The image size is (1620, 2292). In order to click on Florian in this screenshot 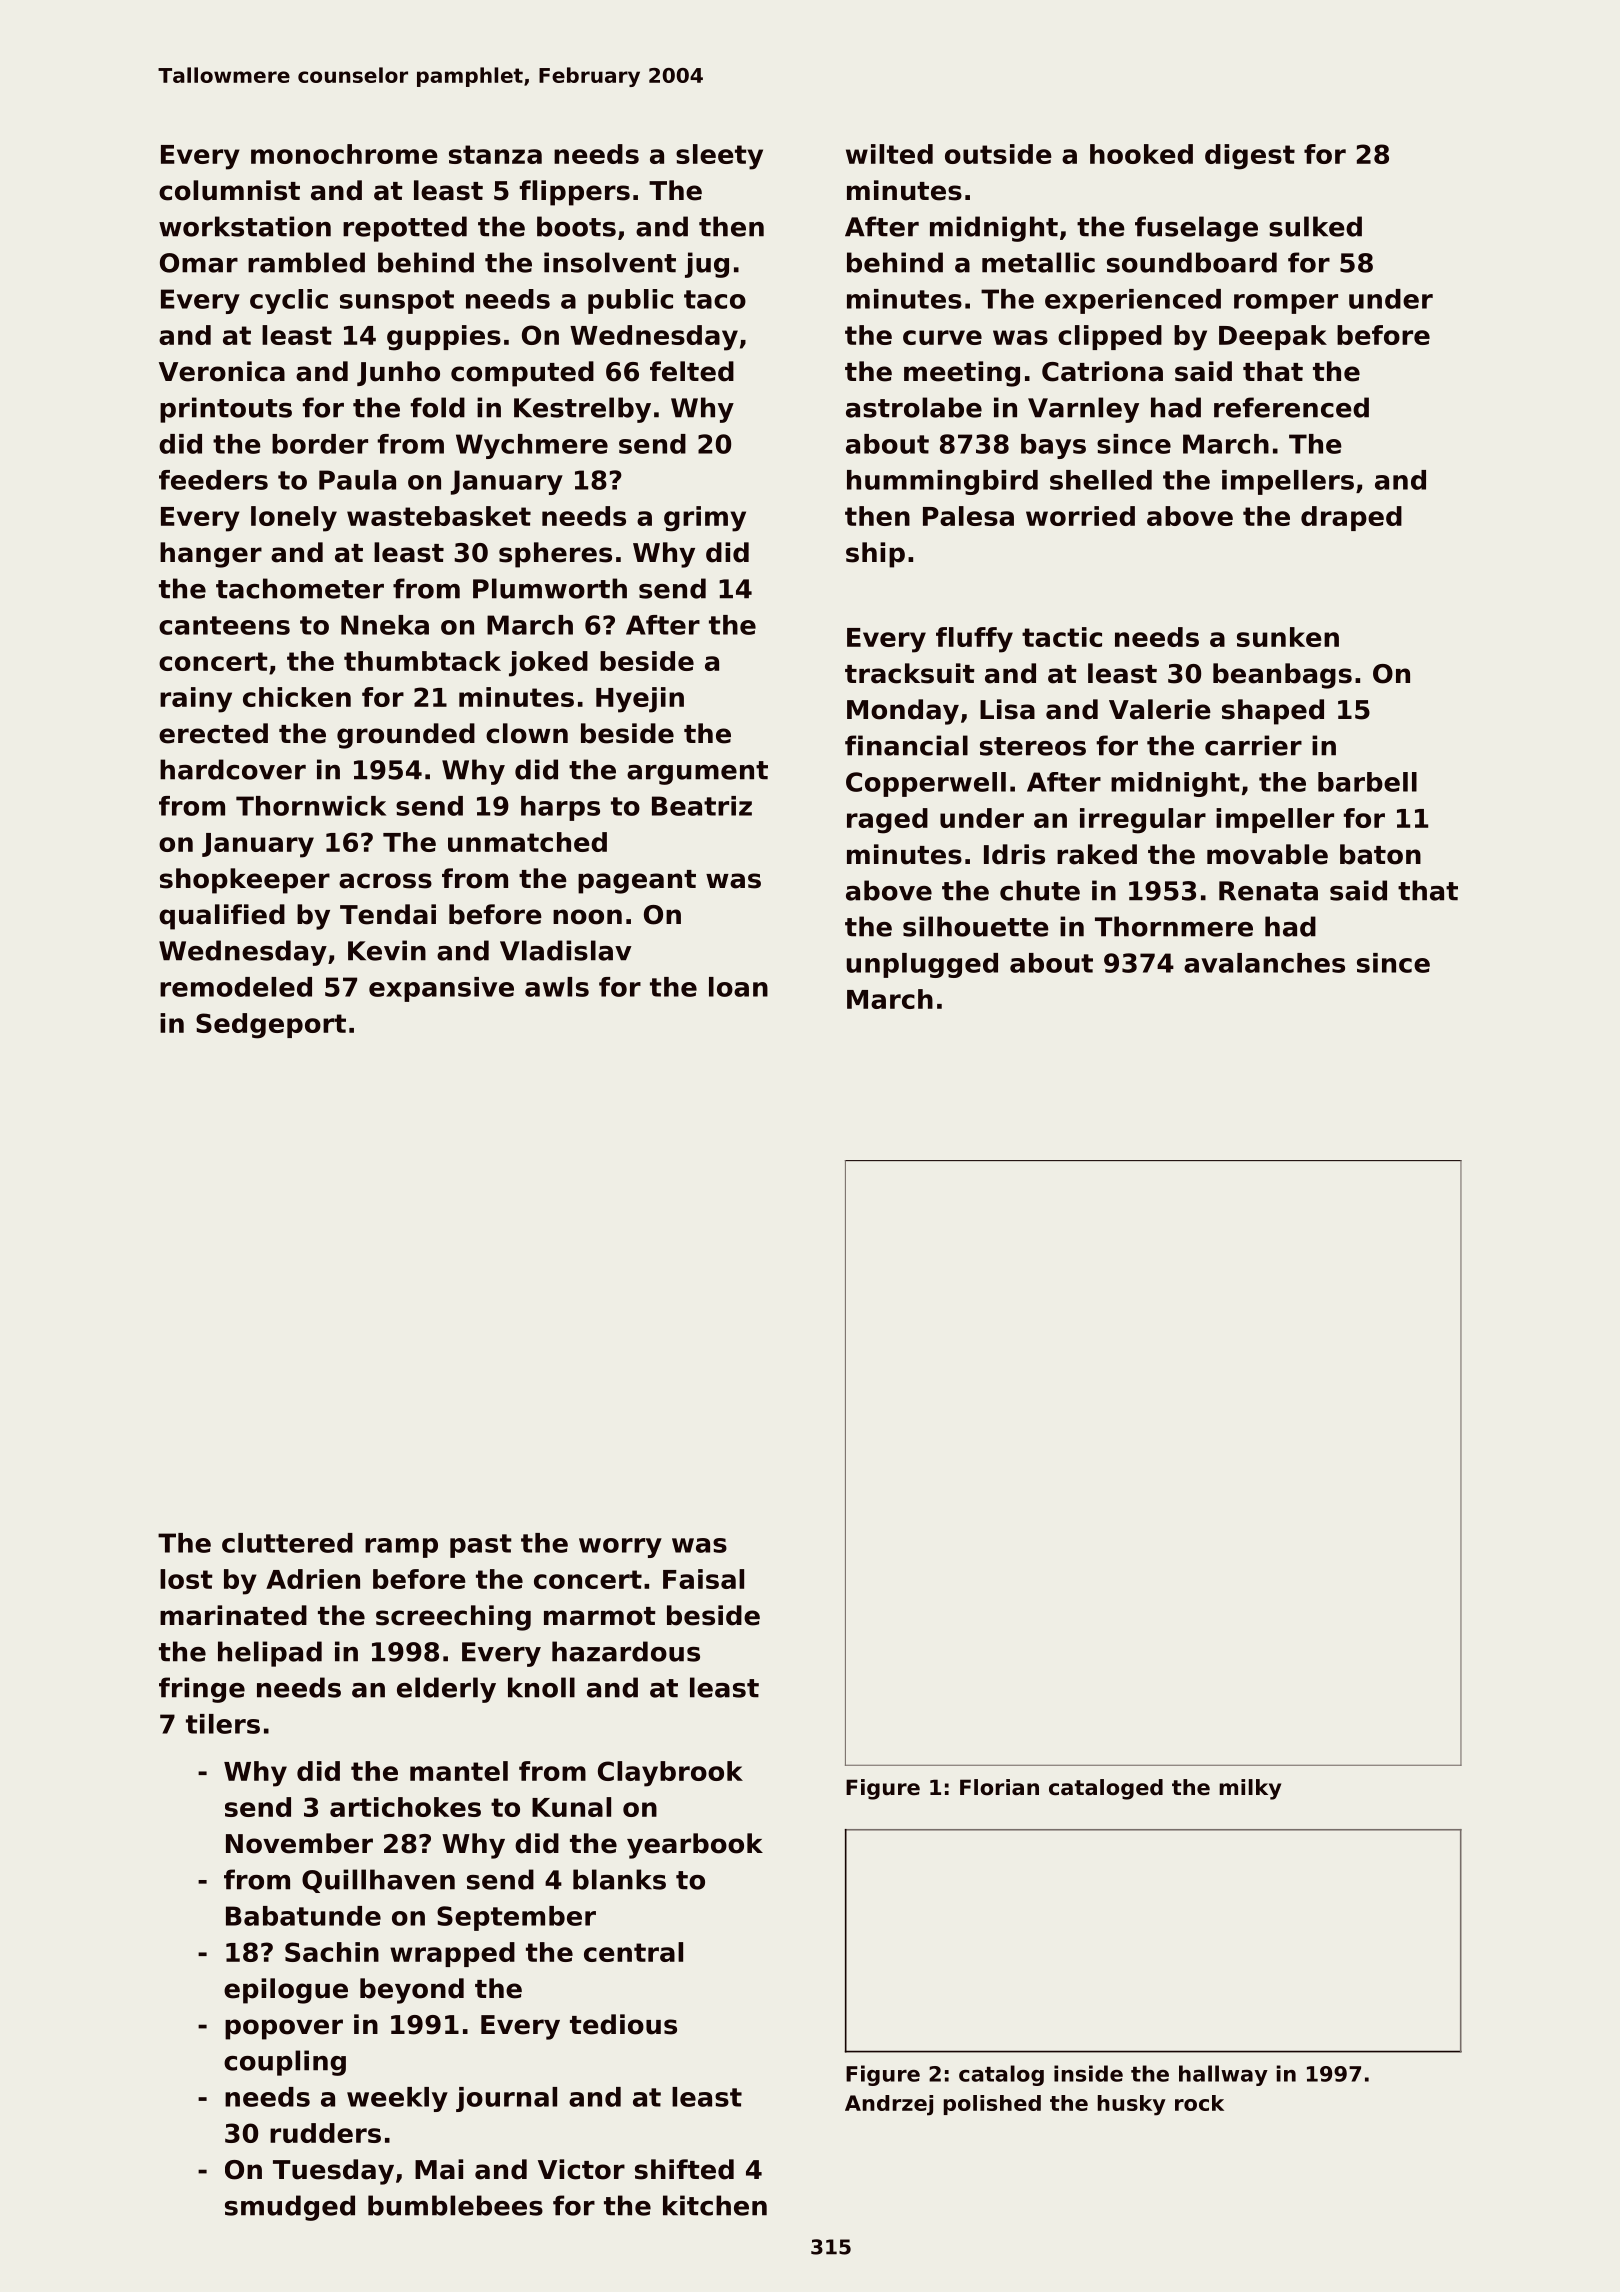, I will do `click(999, 1787)`.
